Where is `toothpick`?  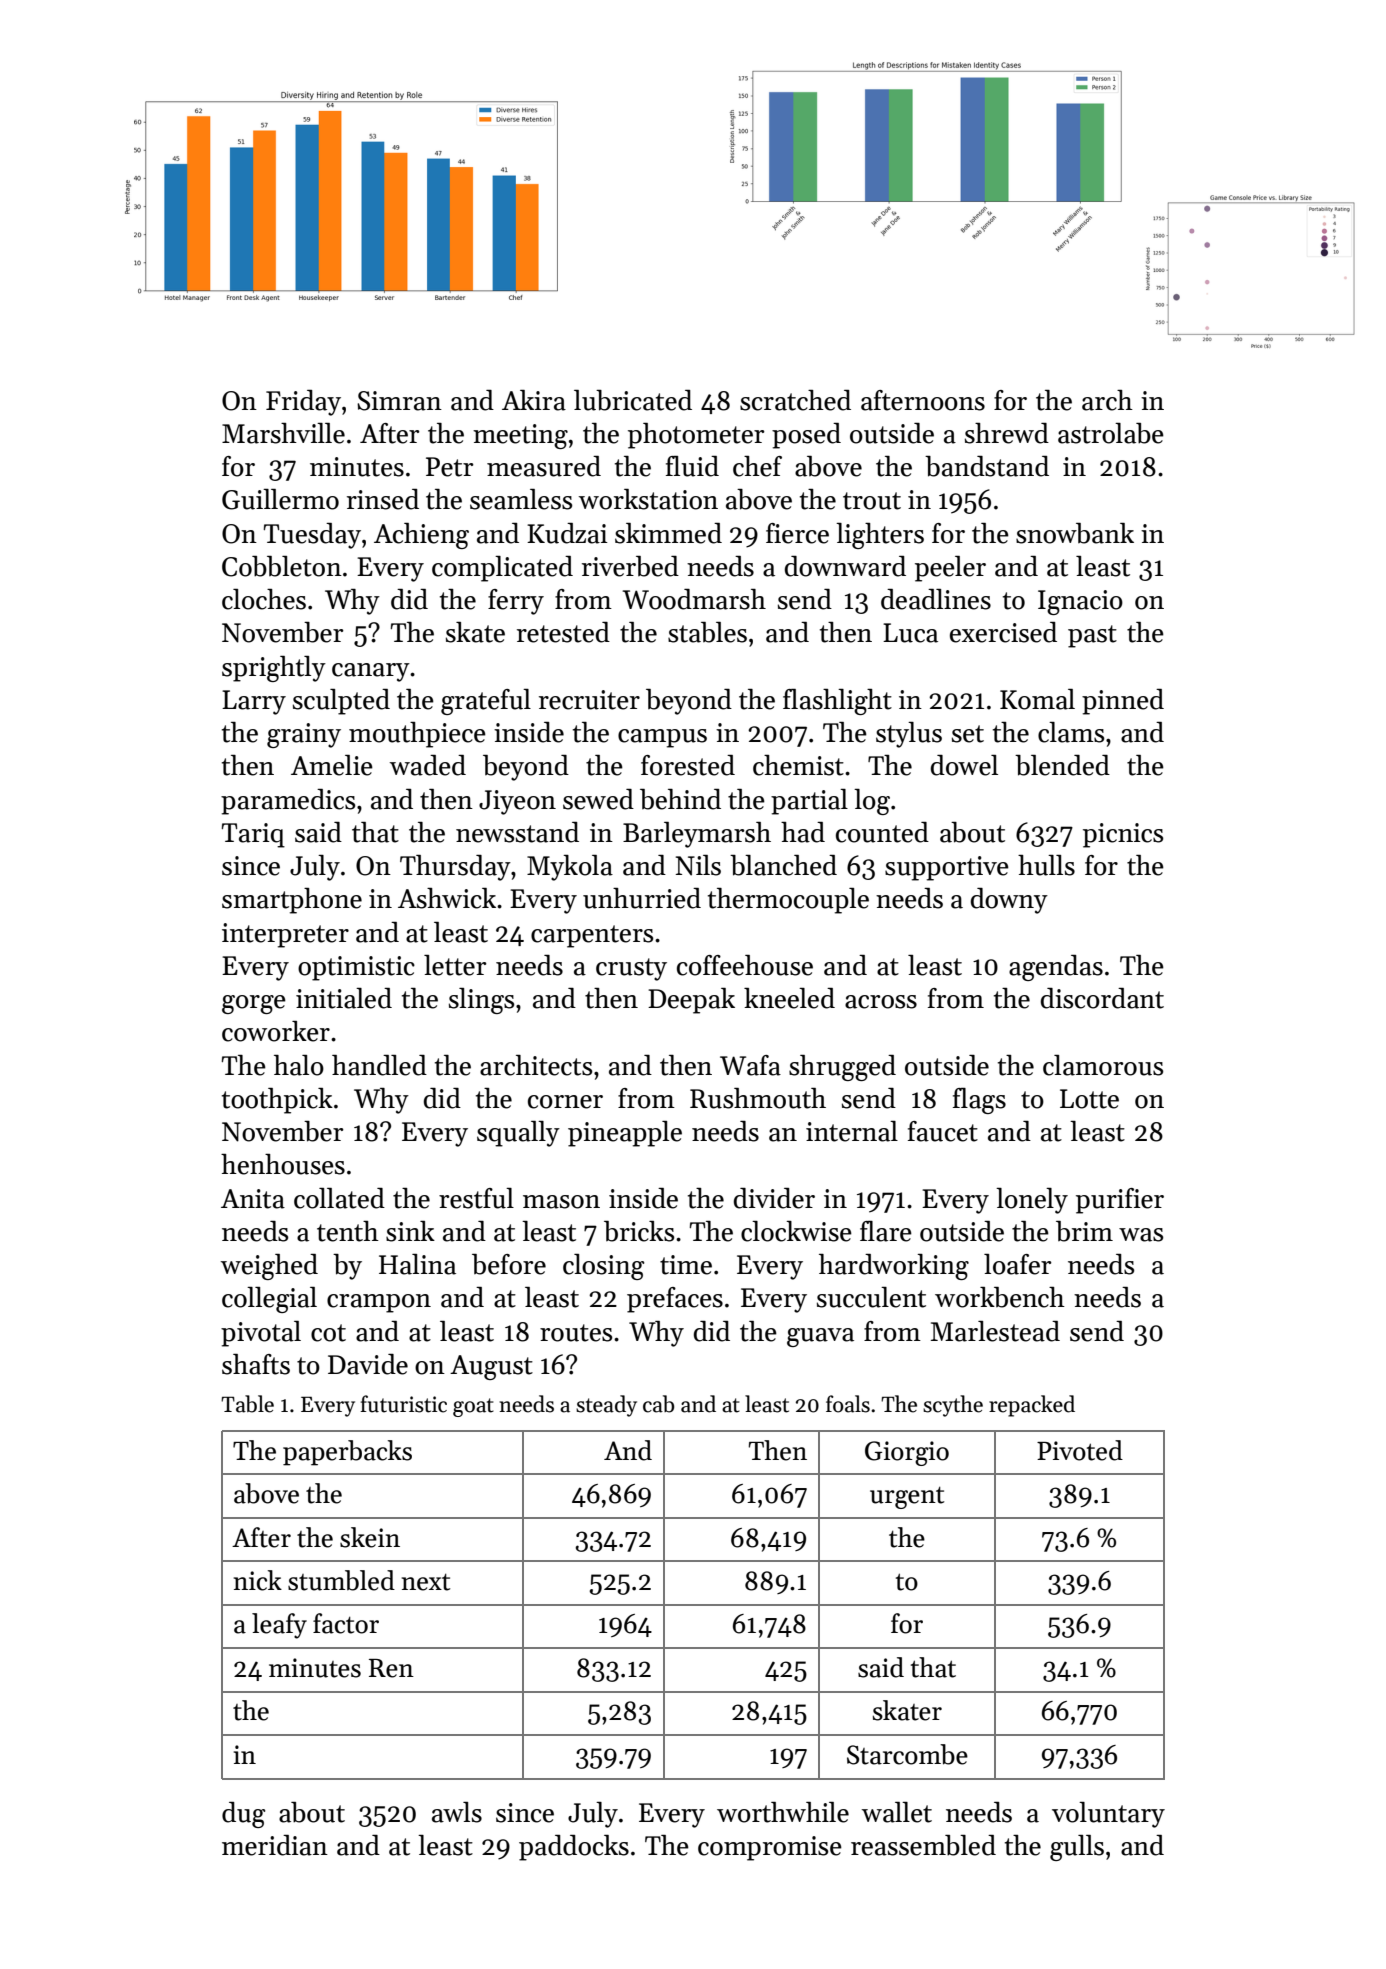
toothpick is located at coordinates (277, 1101).
